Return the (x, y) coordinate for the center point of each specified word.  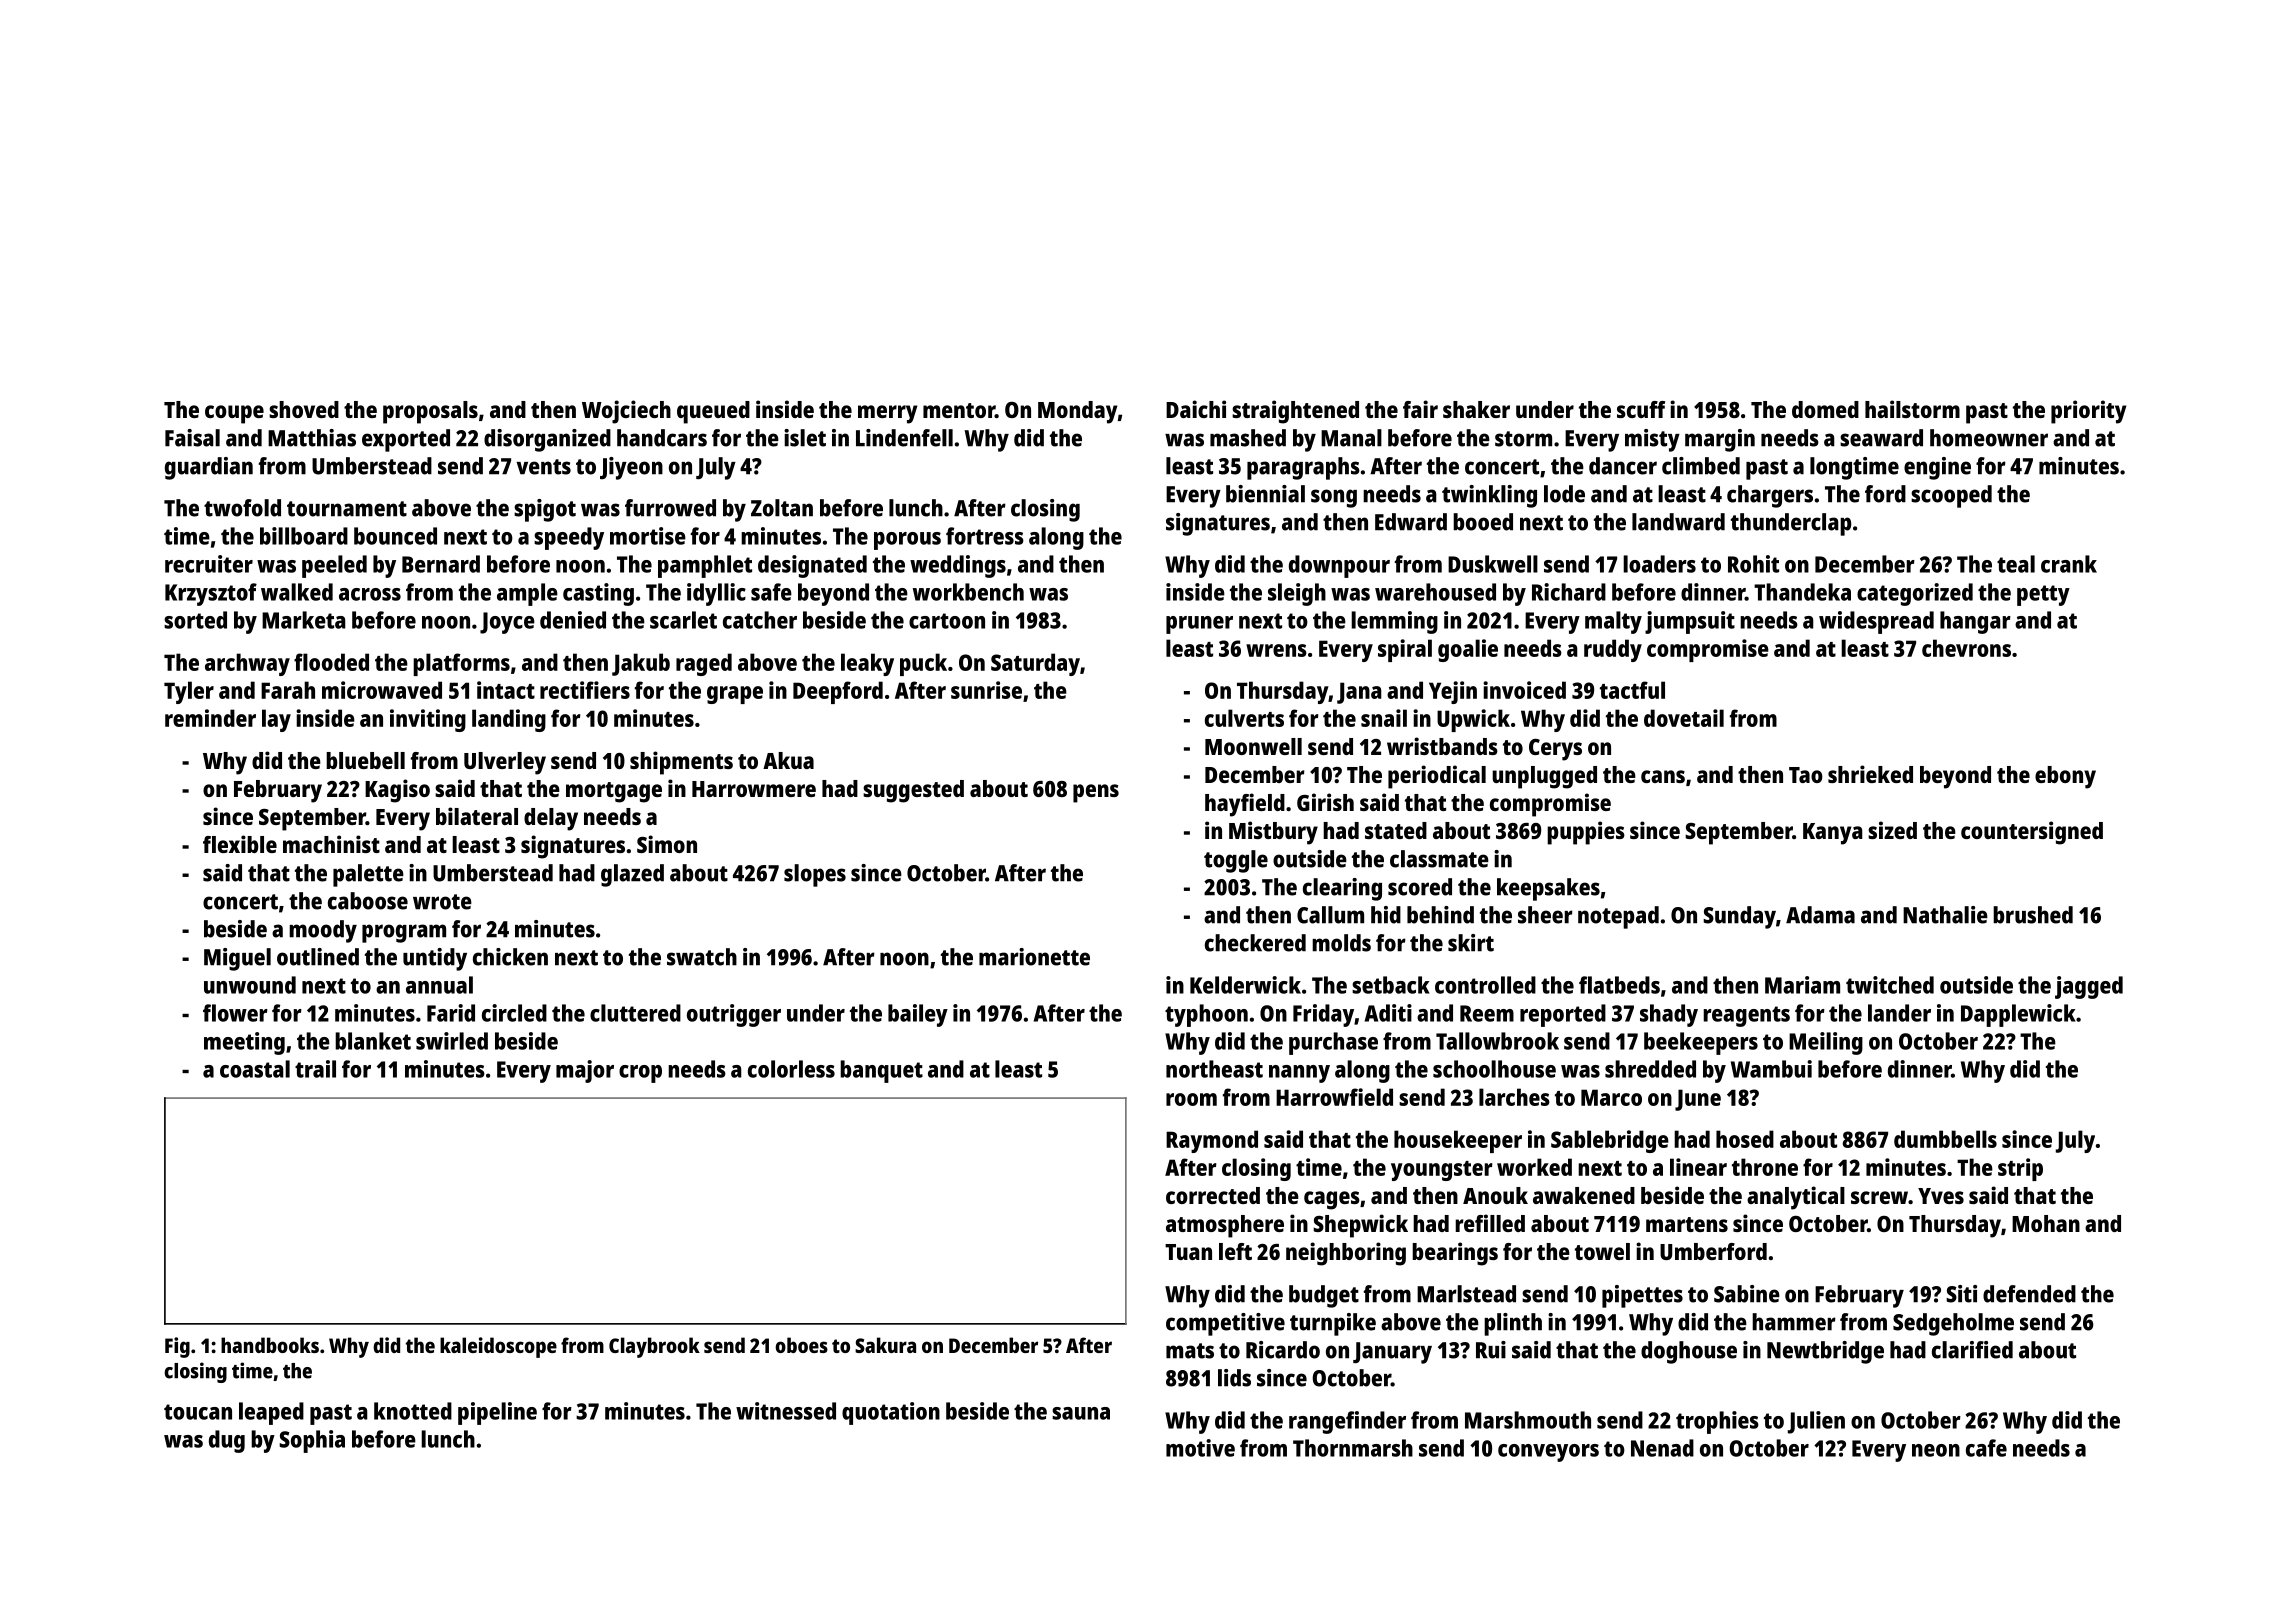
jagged (2089, 987)
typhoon (1206, 1015)
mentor (959, 410)
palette (368, 875)
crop (640, 1074)
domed (1825, 409)
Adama (1820, 915)
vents (543, 467)
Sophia (312, 1441)
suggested (913, 791)
